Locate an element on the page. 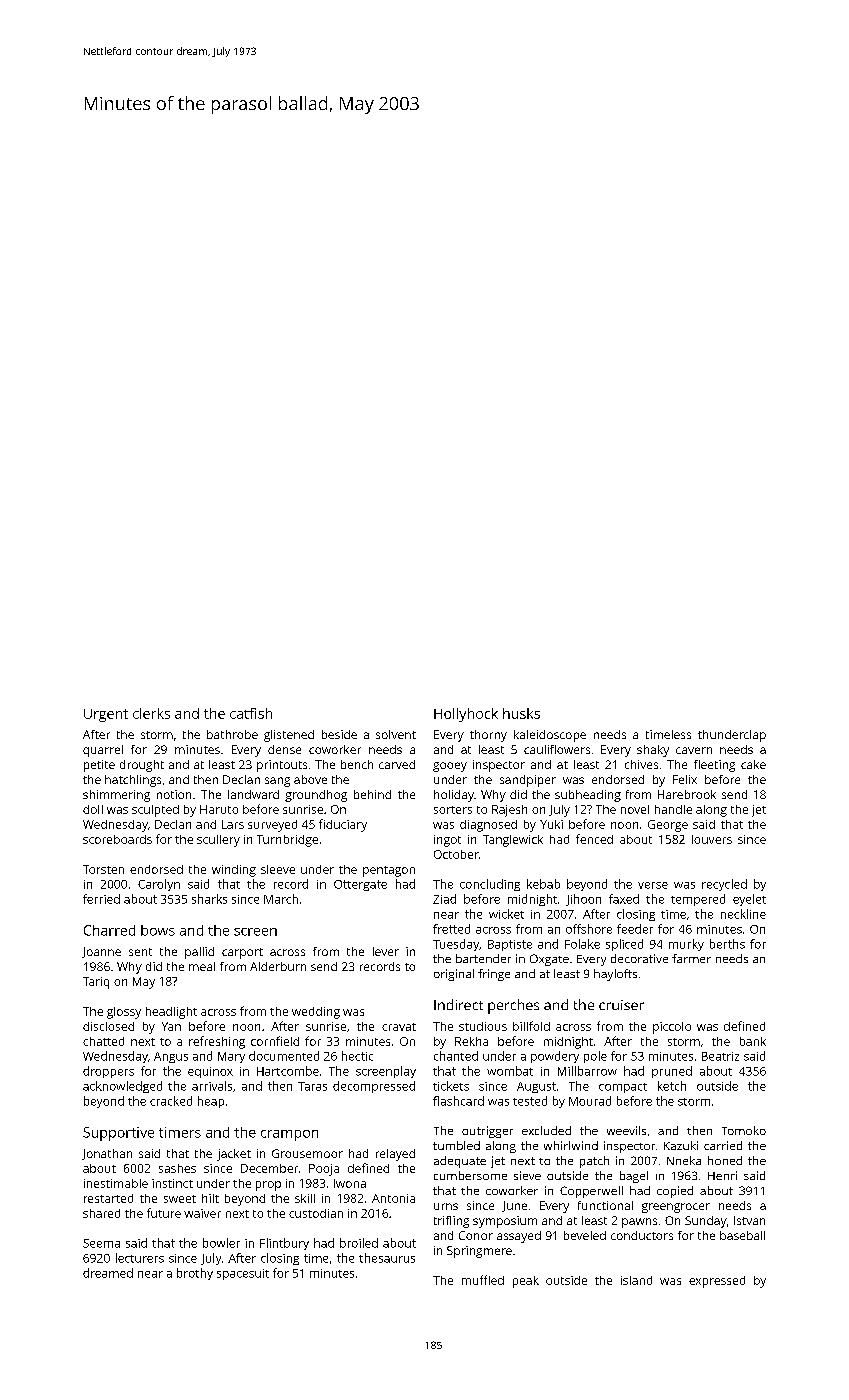 The height and width of the document is (1400, 849). Supportive is located at coordinates (118, 1134).
